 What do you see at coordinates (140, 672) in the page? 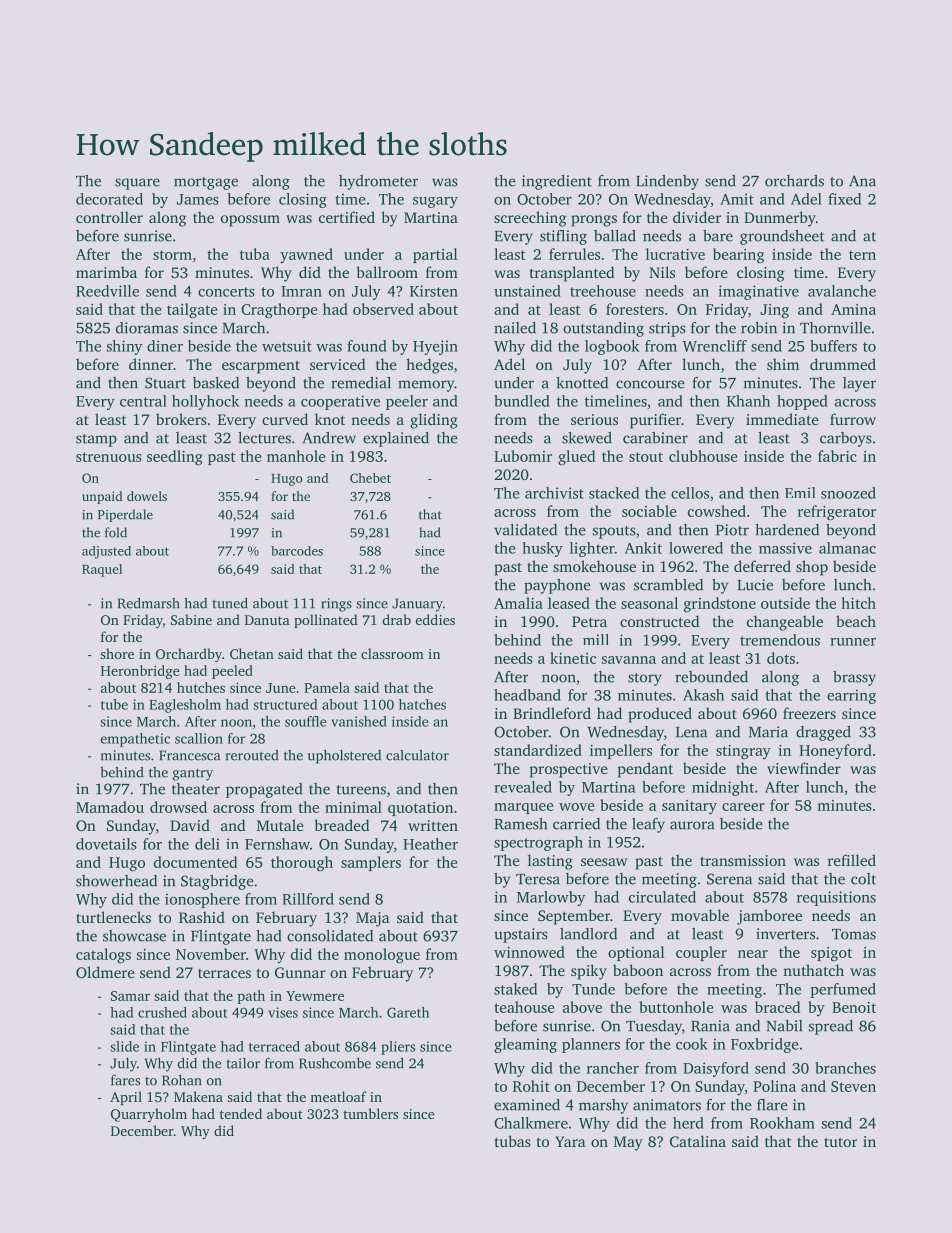
I see `Heronbridge` at bounding box center [140, 672].
